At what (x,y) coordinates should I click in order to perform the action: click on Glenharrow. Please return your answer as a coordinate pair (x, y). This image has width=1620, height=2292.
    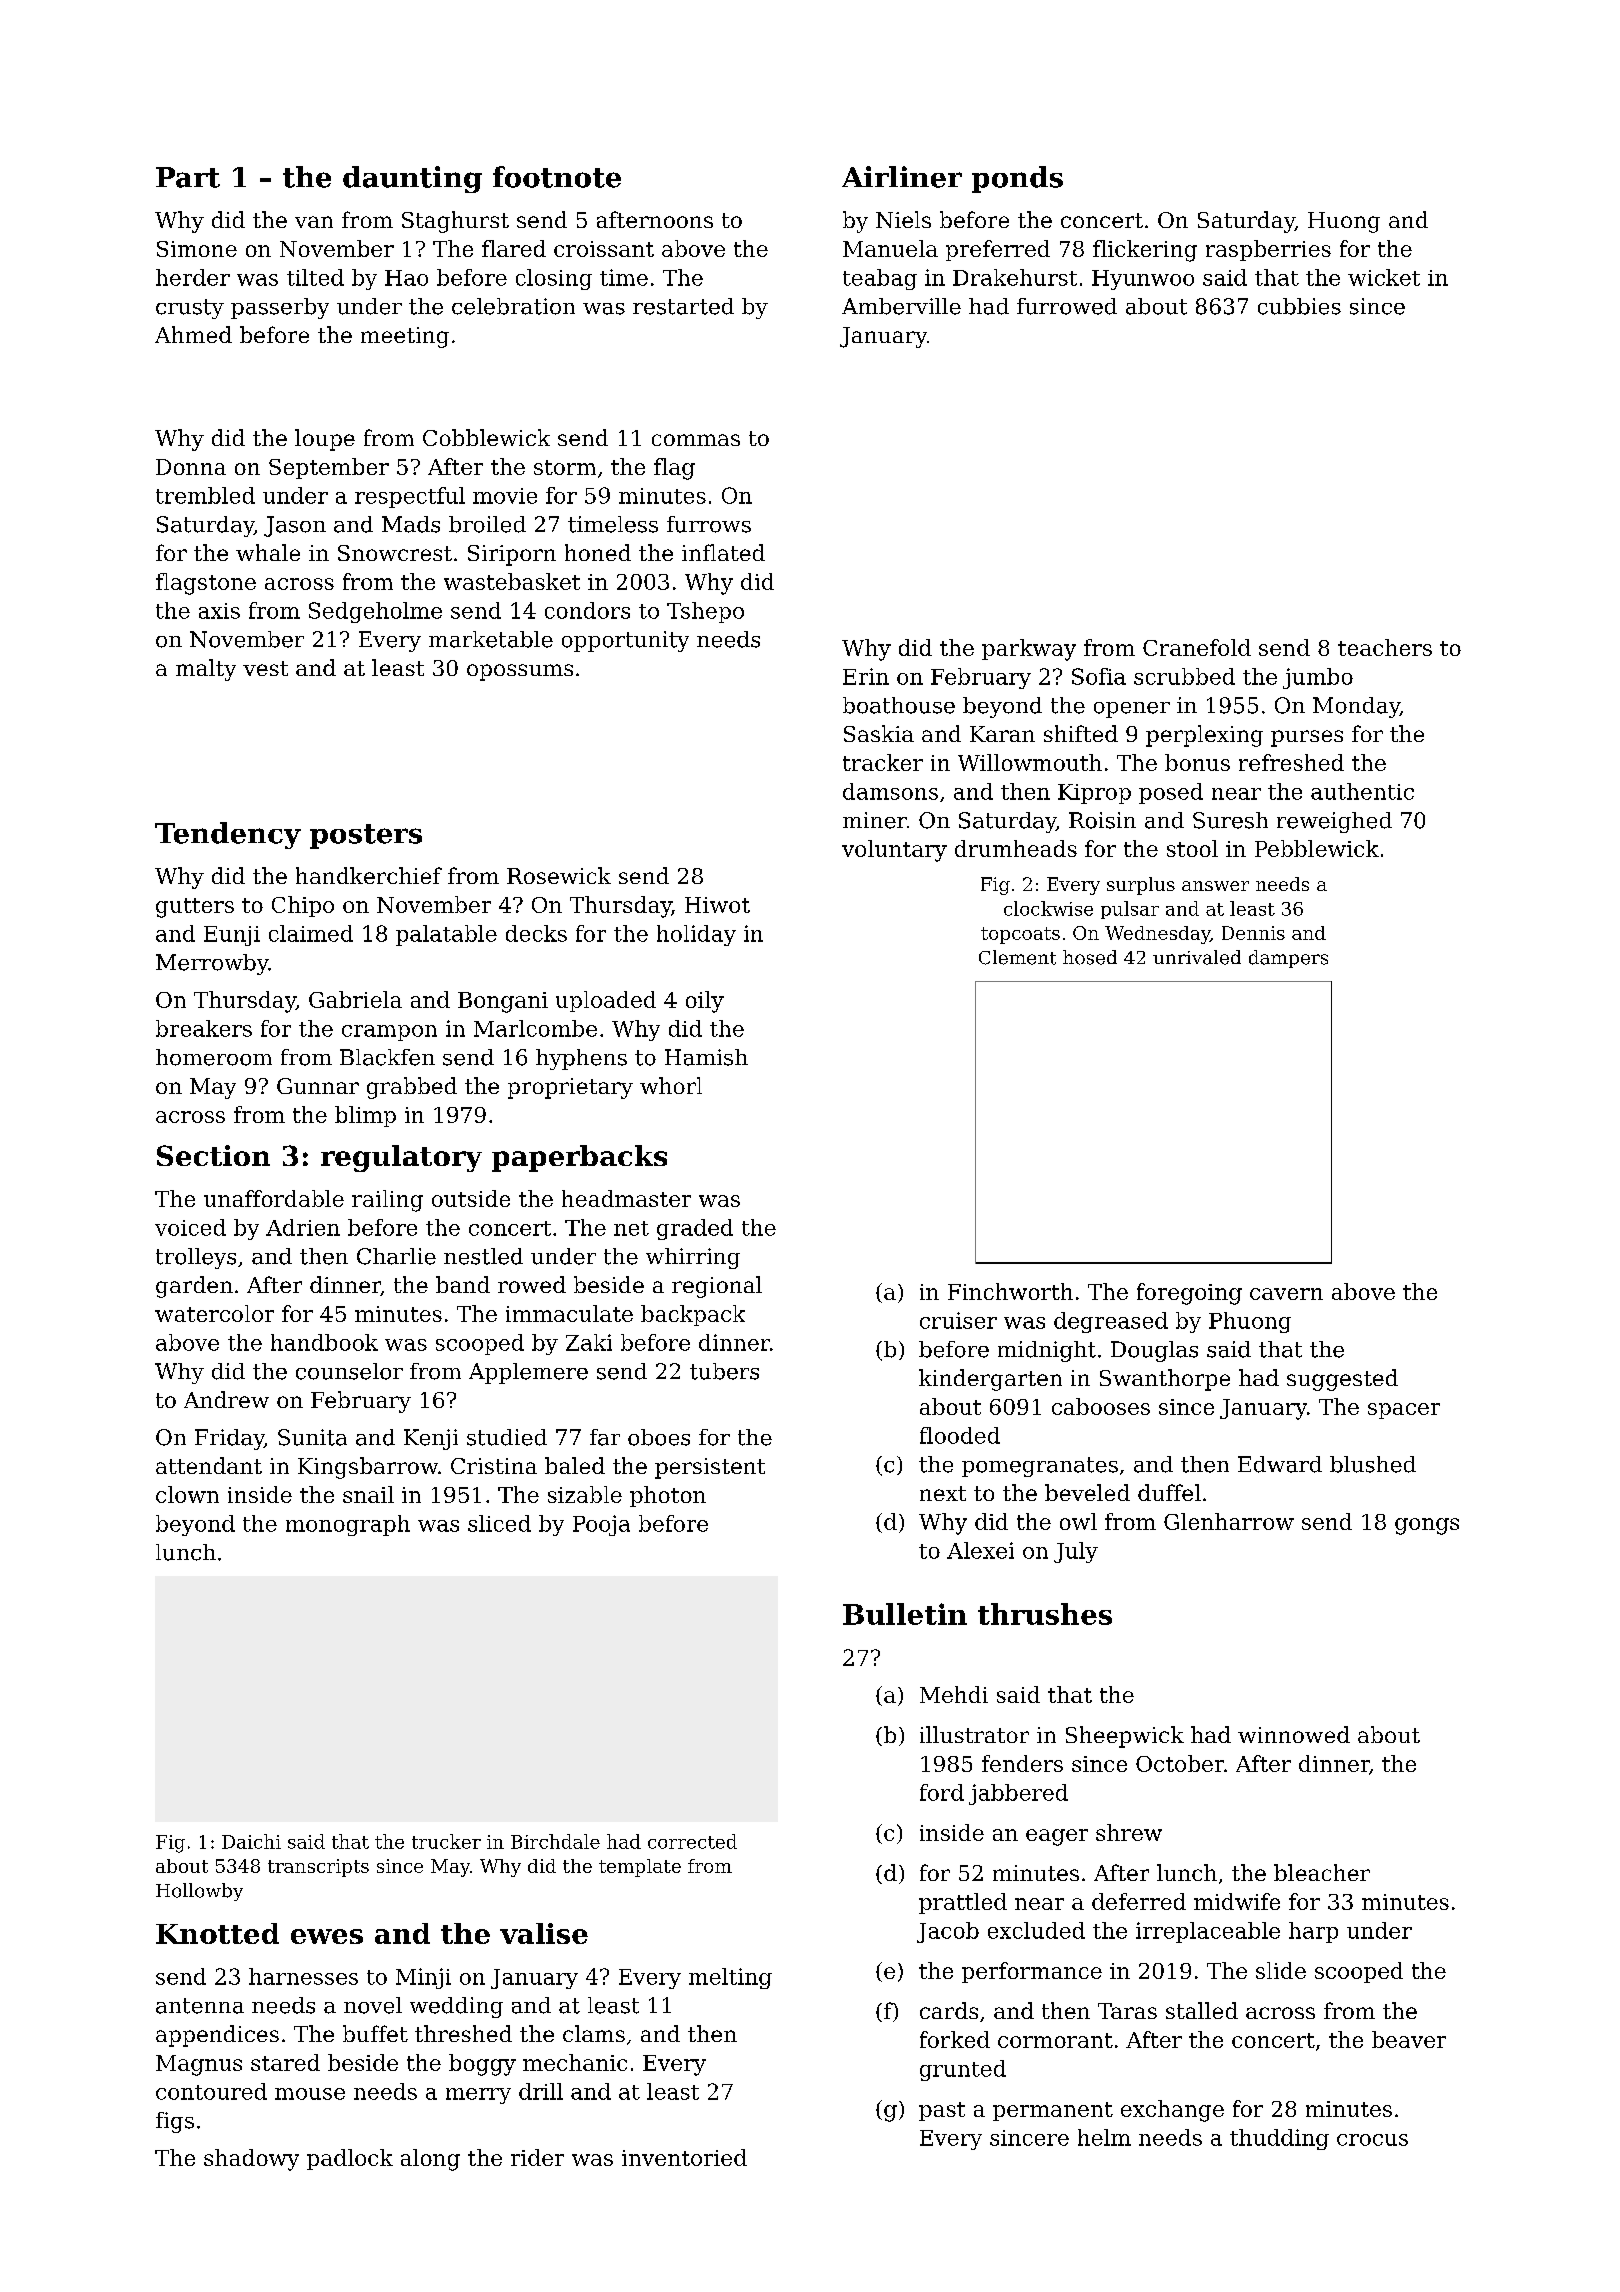
    Looking at the image, I should click on (1229, 1521).
